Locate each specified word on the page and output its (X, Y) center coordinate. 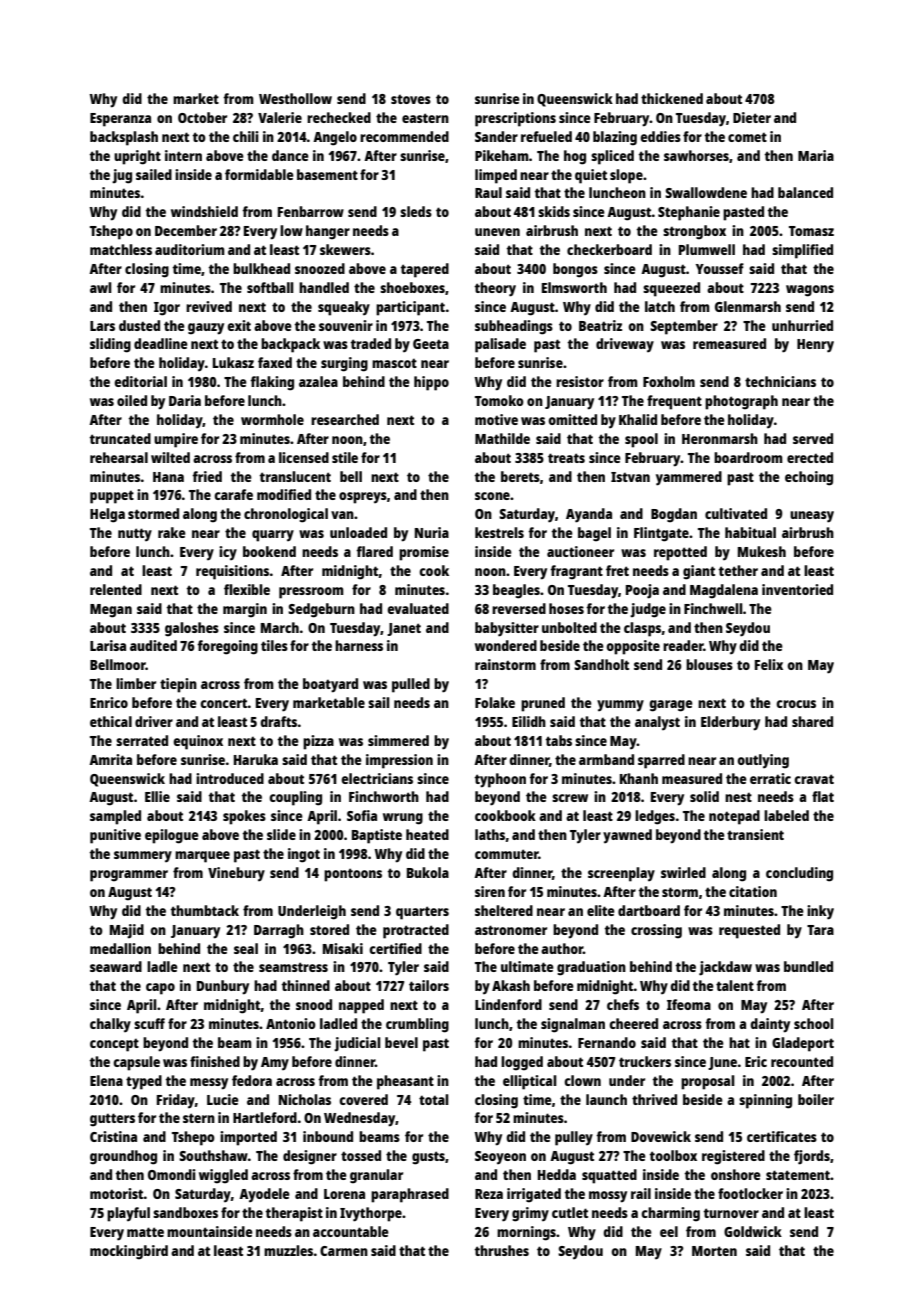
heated (427, 834)
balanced (805, 192)
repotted (680, 553)
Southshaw (213, 1155)
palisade (500, 345)
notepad (734, 817)
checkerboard (609, 249)
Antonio (291, 1023)
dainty (770, 1025)
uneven (497, 232)
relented (116, 589)
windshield (204, 211)
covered (363, 1099)
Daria (185, 400)
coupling (295, 798)
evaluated (418, 608)
